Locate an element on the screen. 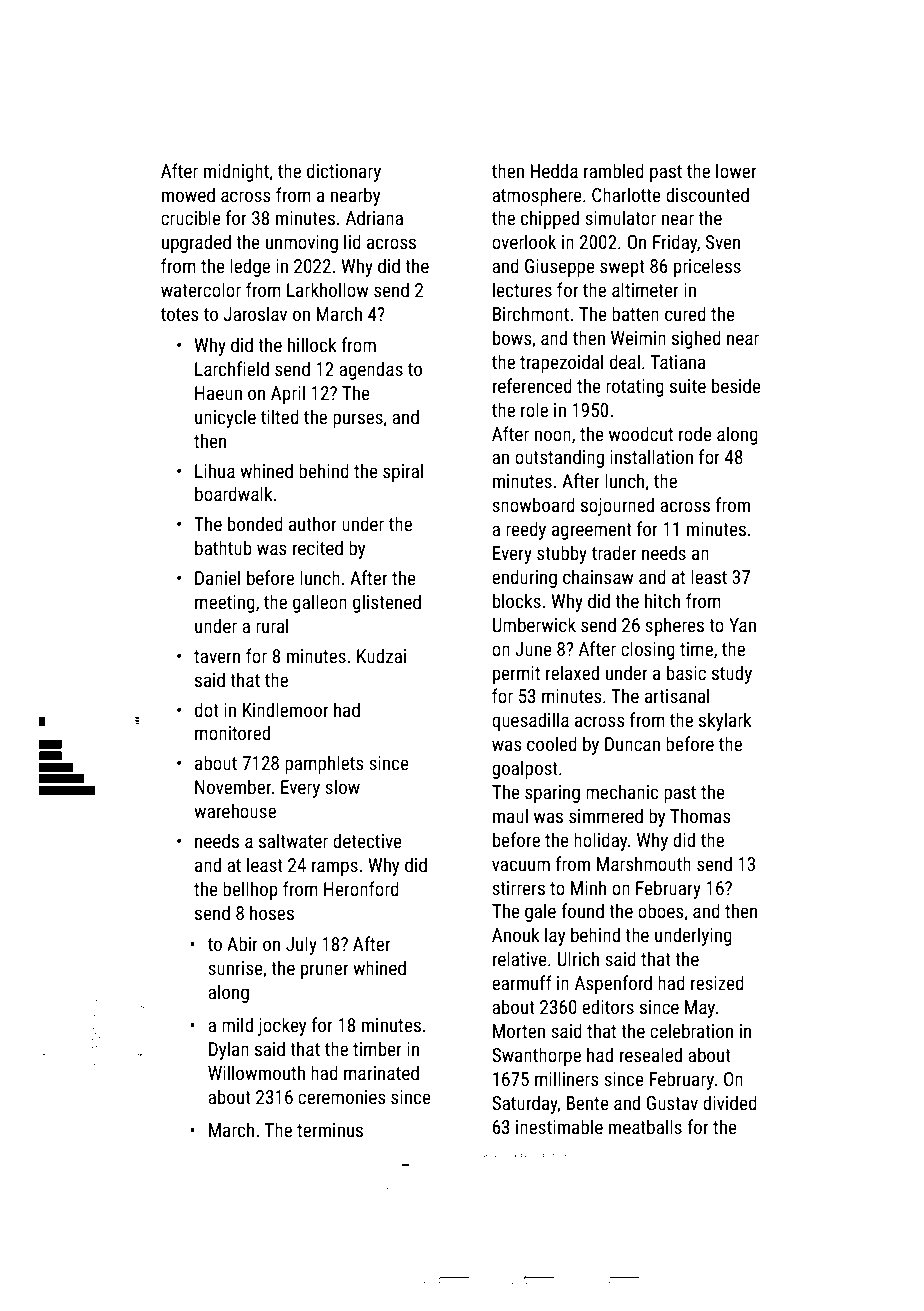 Image resolution: width=924 pixels, height=1311 pixels. Kindlemoor is located at coordinates (285, 709).
